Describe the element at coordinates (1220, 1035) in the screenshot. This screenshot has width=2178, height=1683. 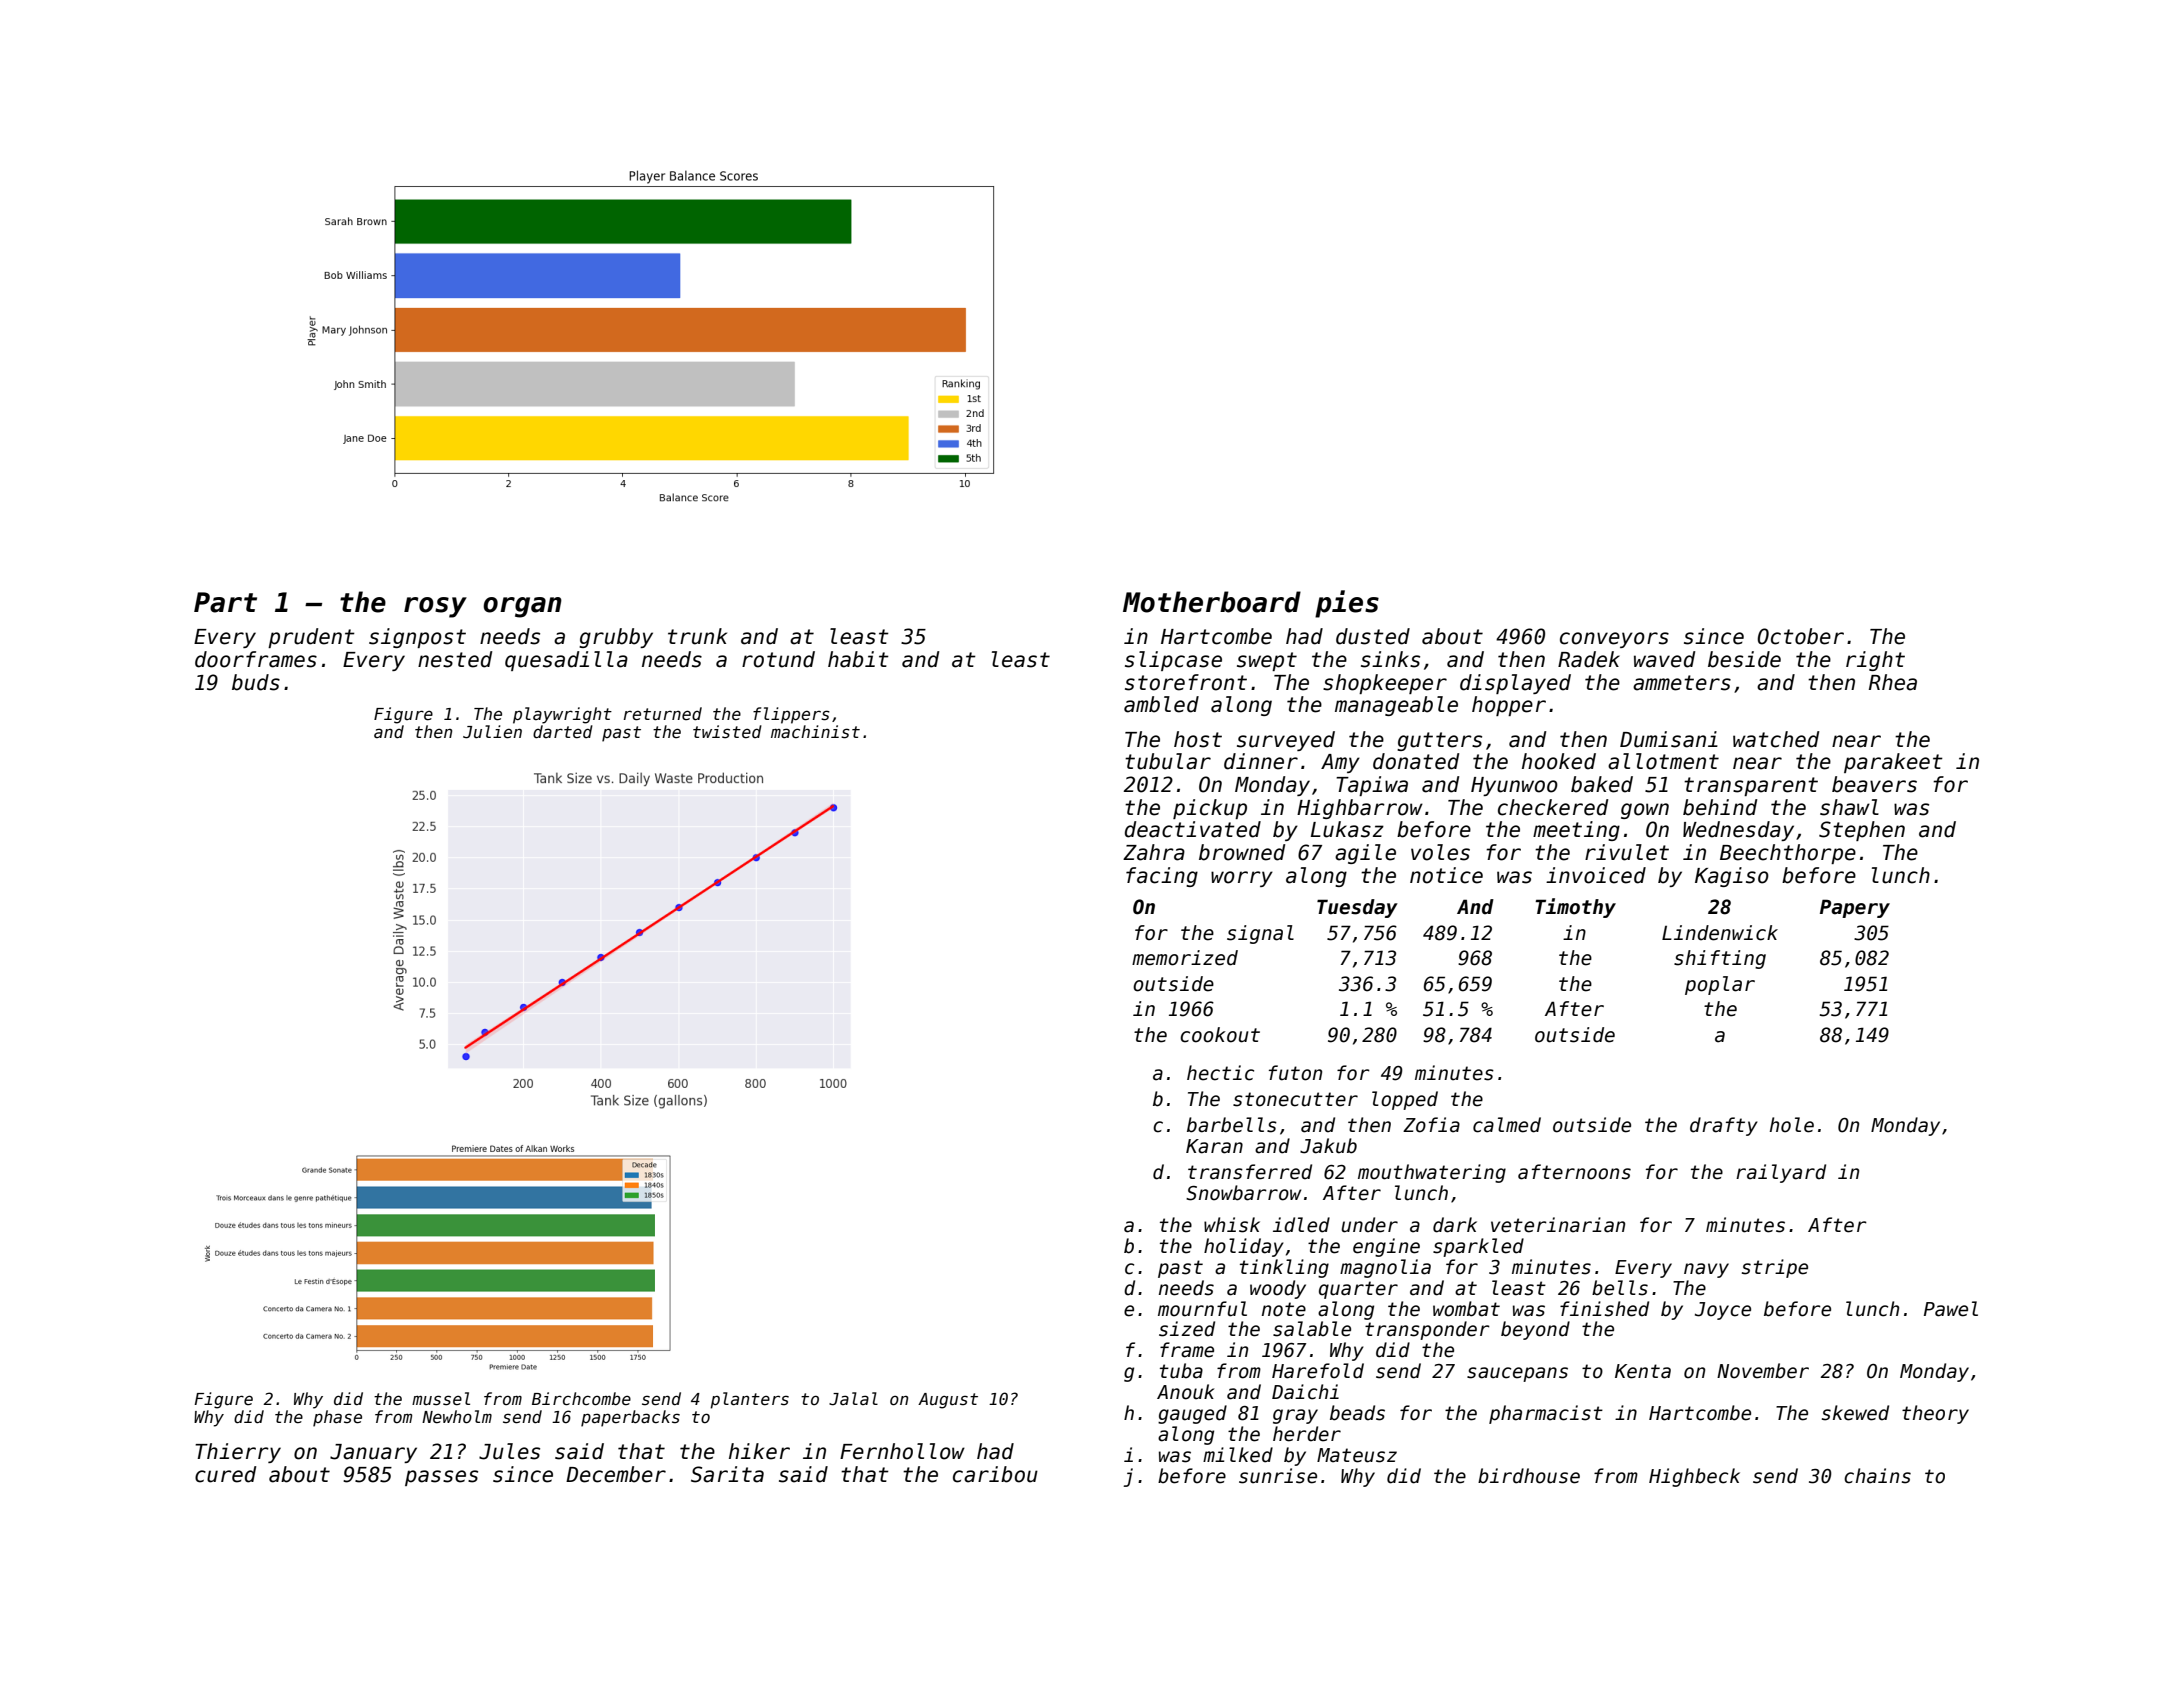
I see `cookout` at that location.
